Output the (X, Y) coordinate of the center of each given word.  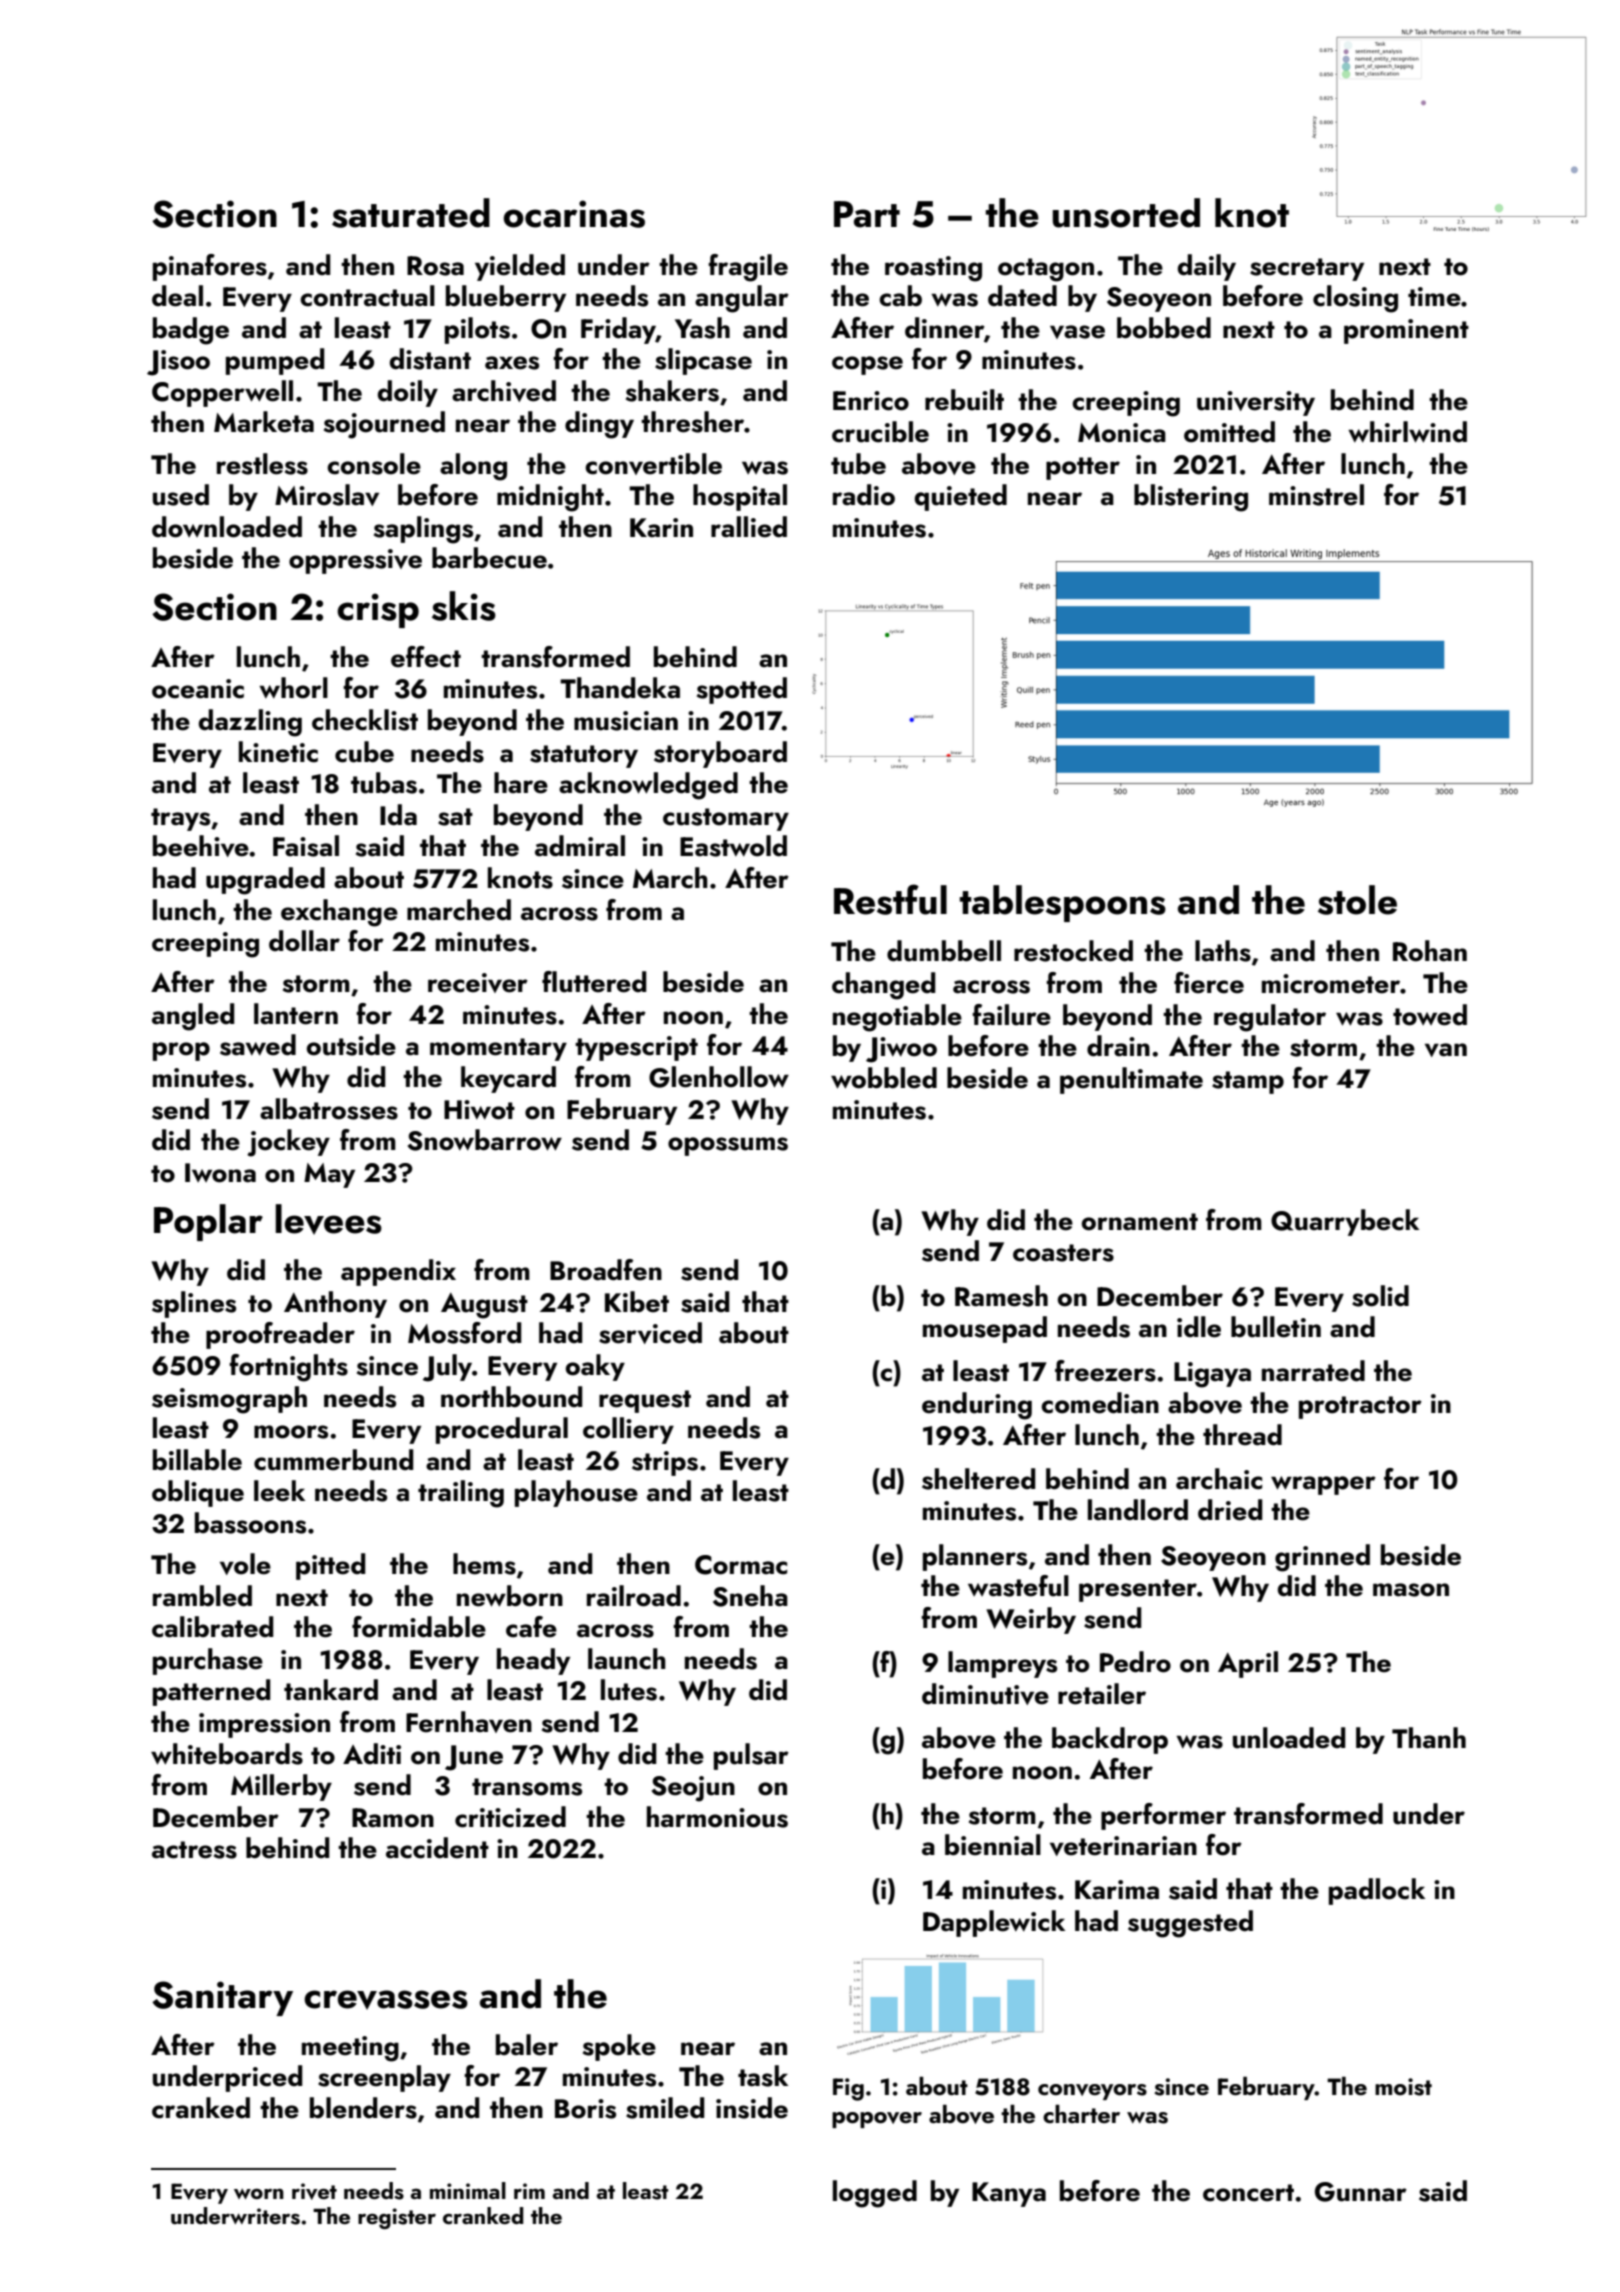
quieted (961, 497)
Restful (890, 899)
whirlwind (1407, 432)
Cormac (741, 1565)
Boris (585, 2109)
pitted (331, 1566)
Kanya (1009, 2194)
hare (521, 783)
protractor (1360, 1407)
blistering (1191, 498)
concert (1248, 2193)
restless (262, 464)
